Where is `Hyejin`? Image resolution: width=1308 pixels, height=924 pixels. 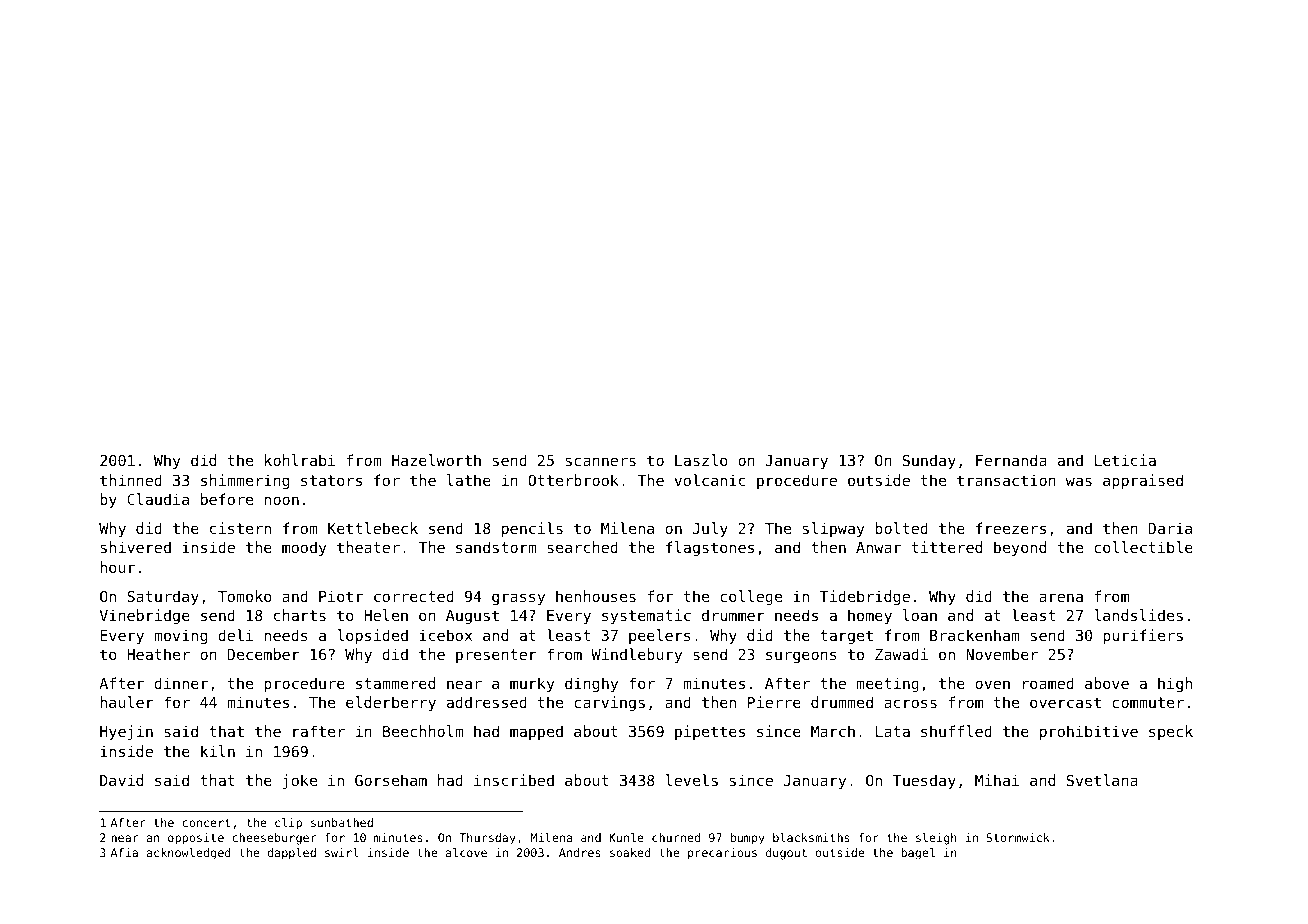 Hyejin is located at coordinates (126, 732).
